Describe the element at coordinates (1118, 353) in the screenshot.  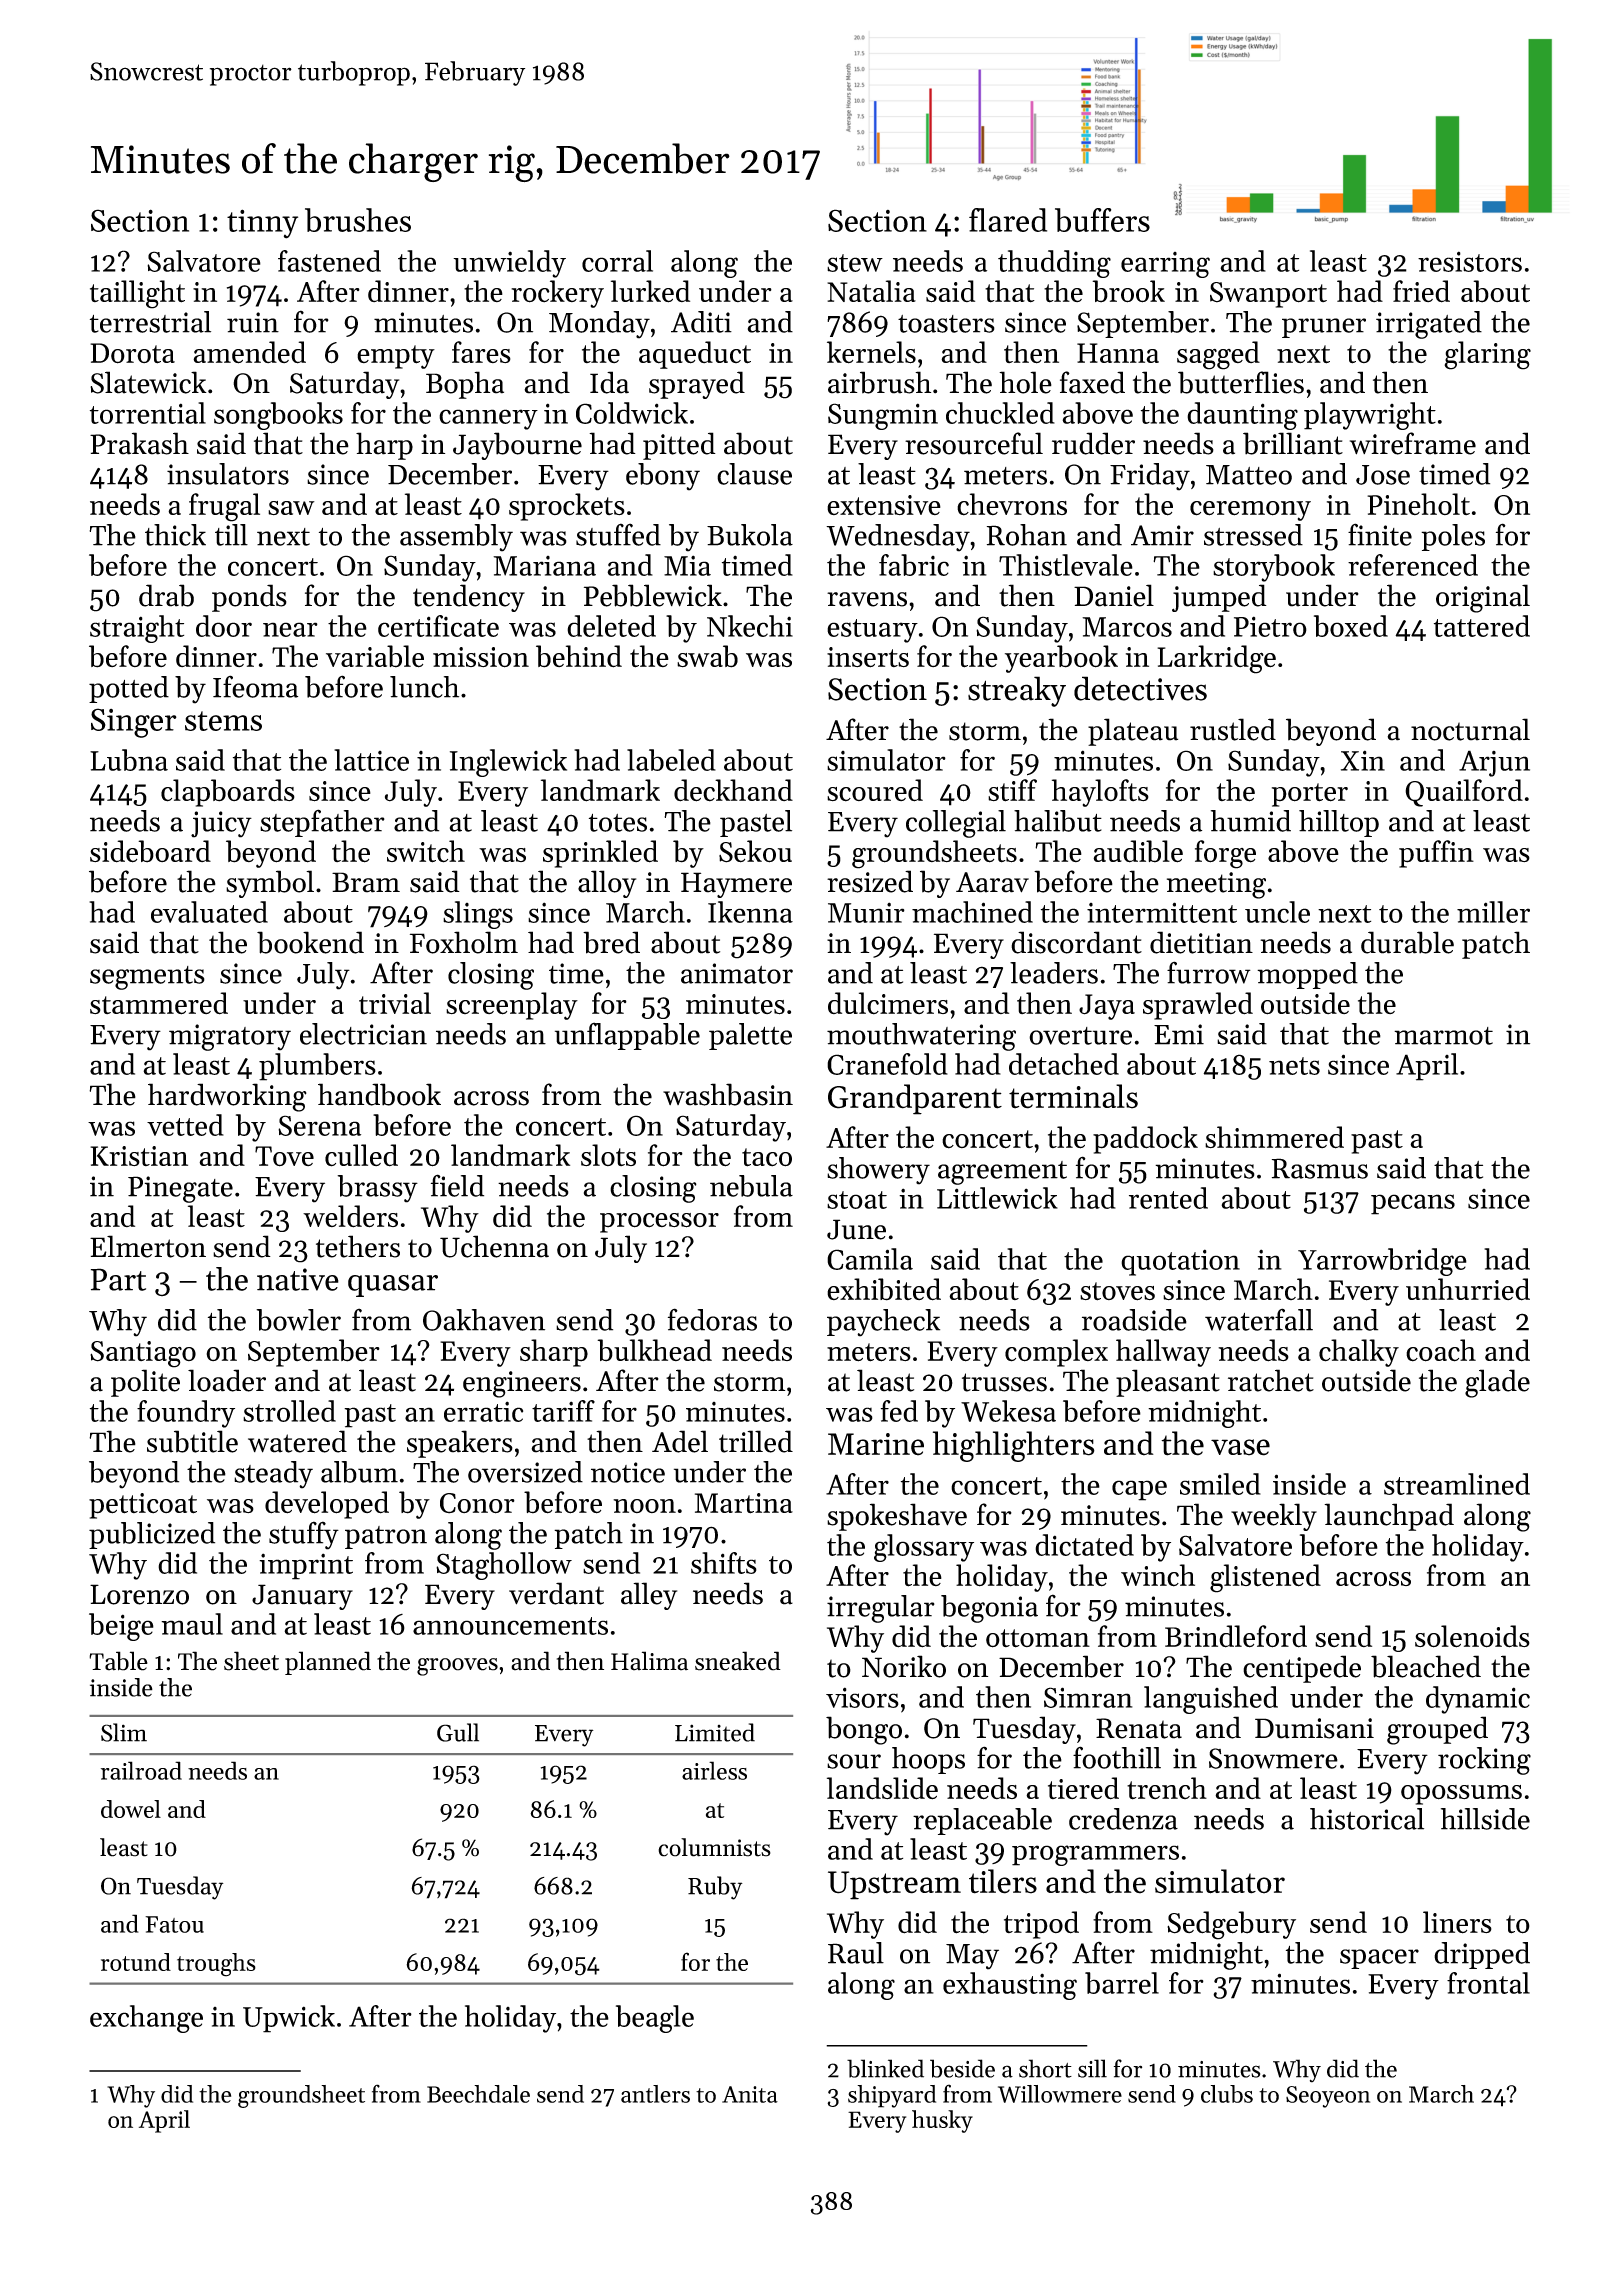
I see `Hanna` at that location.
